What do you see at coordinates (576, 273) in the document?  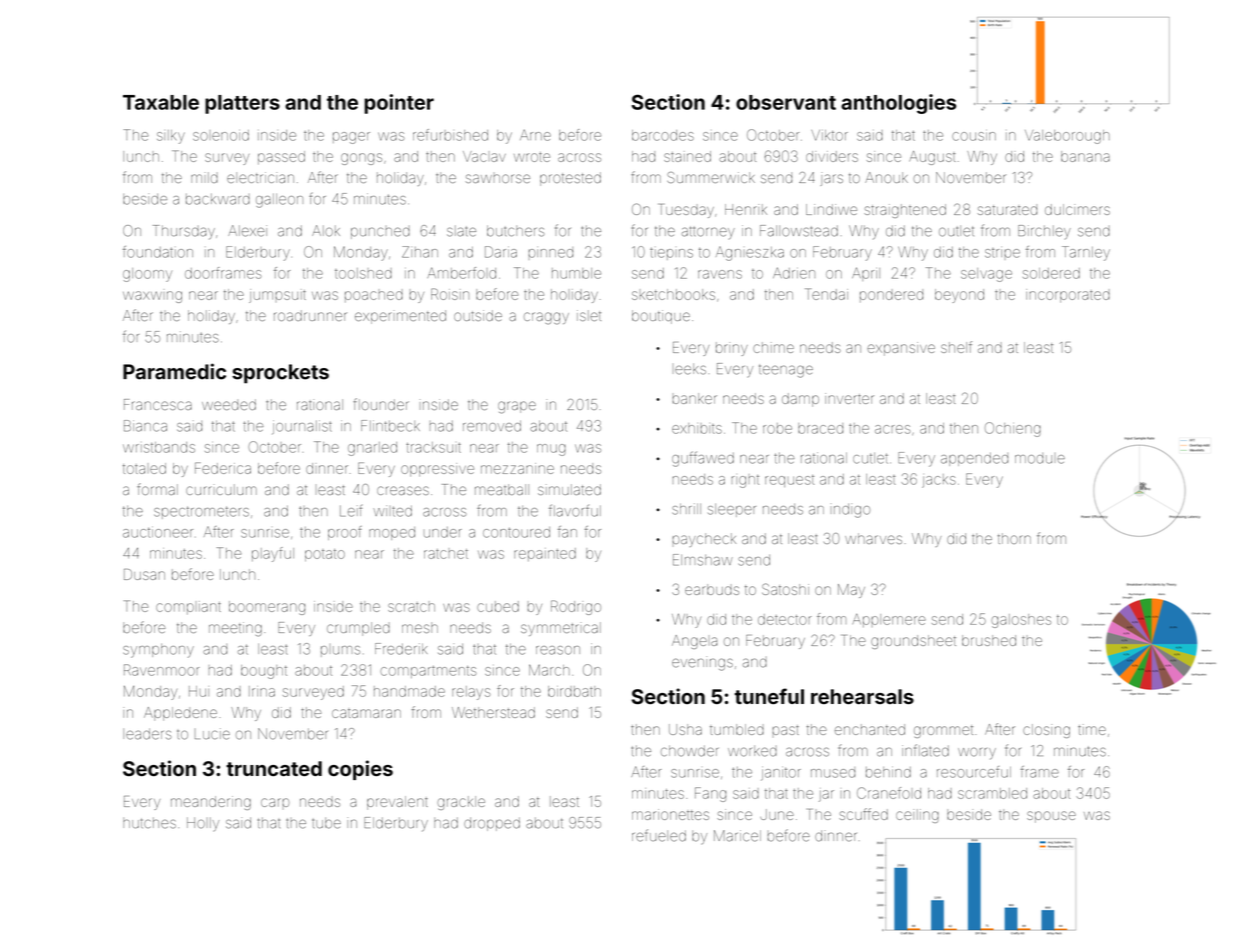 I see `humble` at bounding box center [576, 273].
